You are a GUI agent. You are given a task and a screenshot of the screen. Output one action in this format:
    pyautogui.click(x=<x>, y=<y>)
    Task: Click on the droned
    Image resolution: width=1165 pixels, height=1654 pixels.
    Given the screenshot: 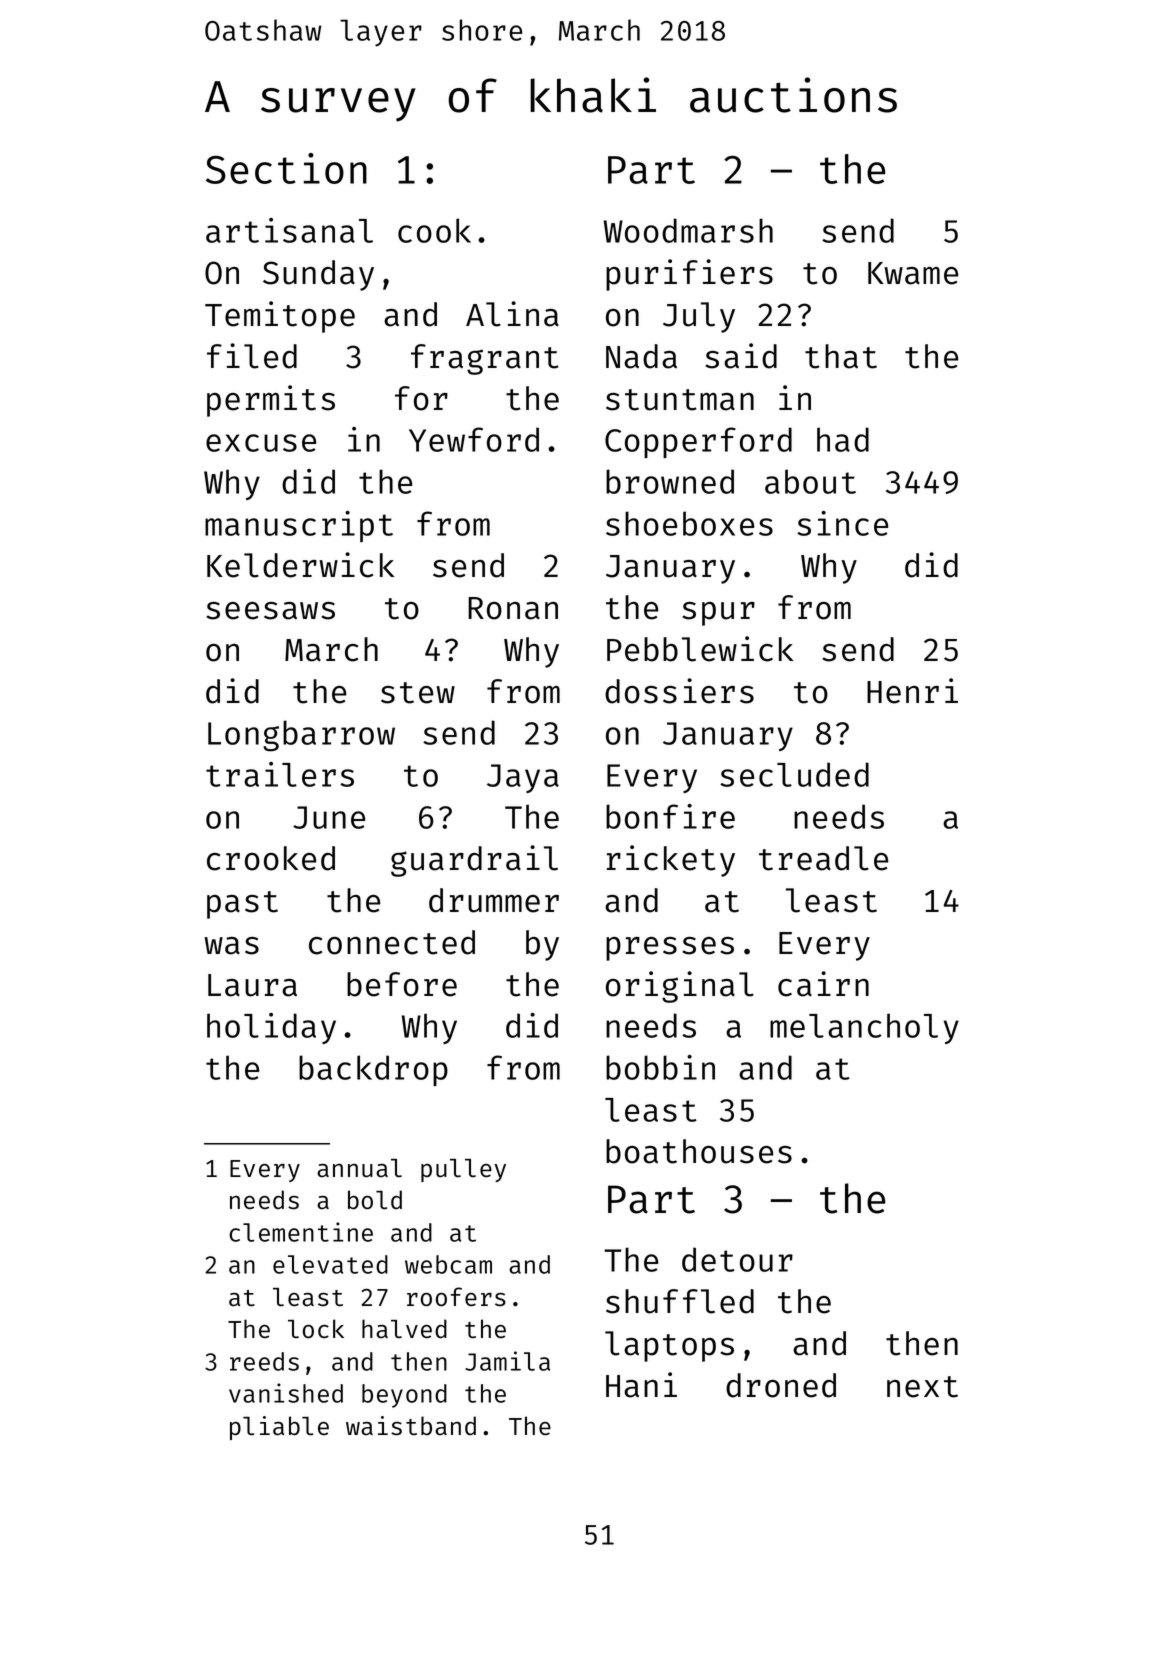 What is the action you would take?
    pyautogui.click(x=781, y=1385)
